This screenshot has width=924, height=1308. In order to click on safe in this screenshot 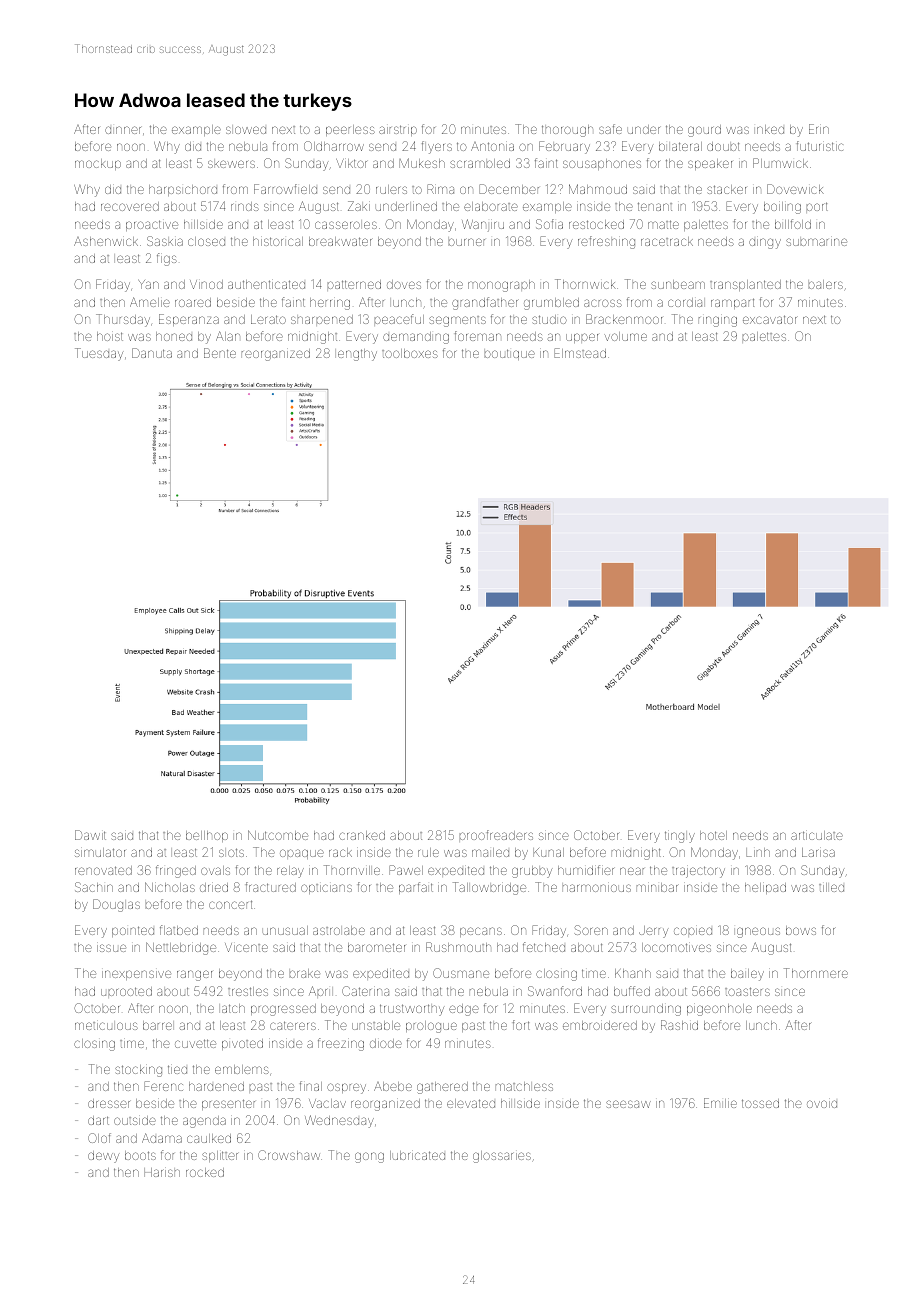, I will do `click(610, 129)`.
